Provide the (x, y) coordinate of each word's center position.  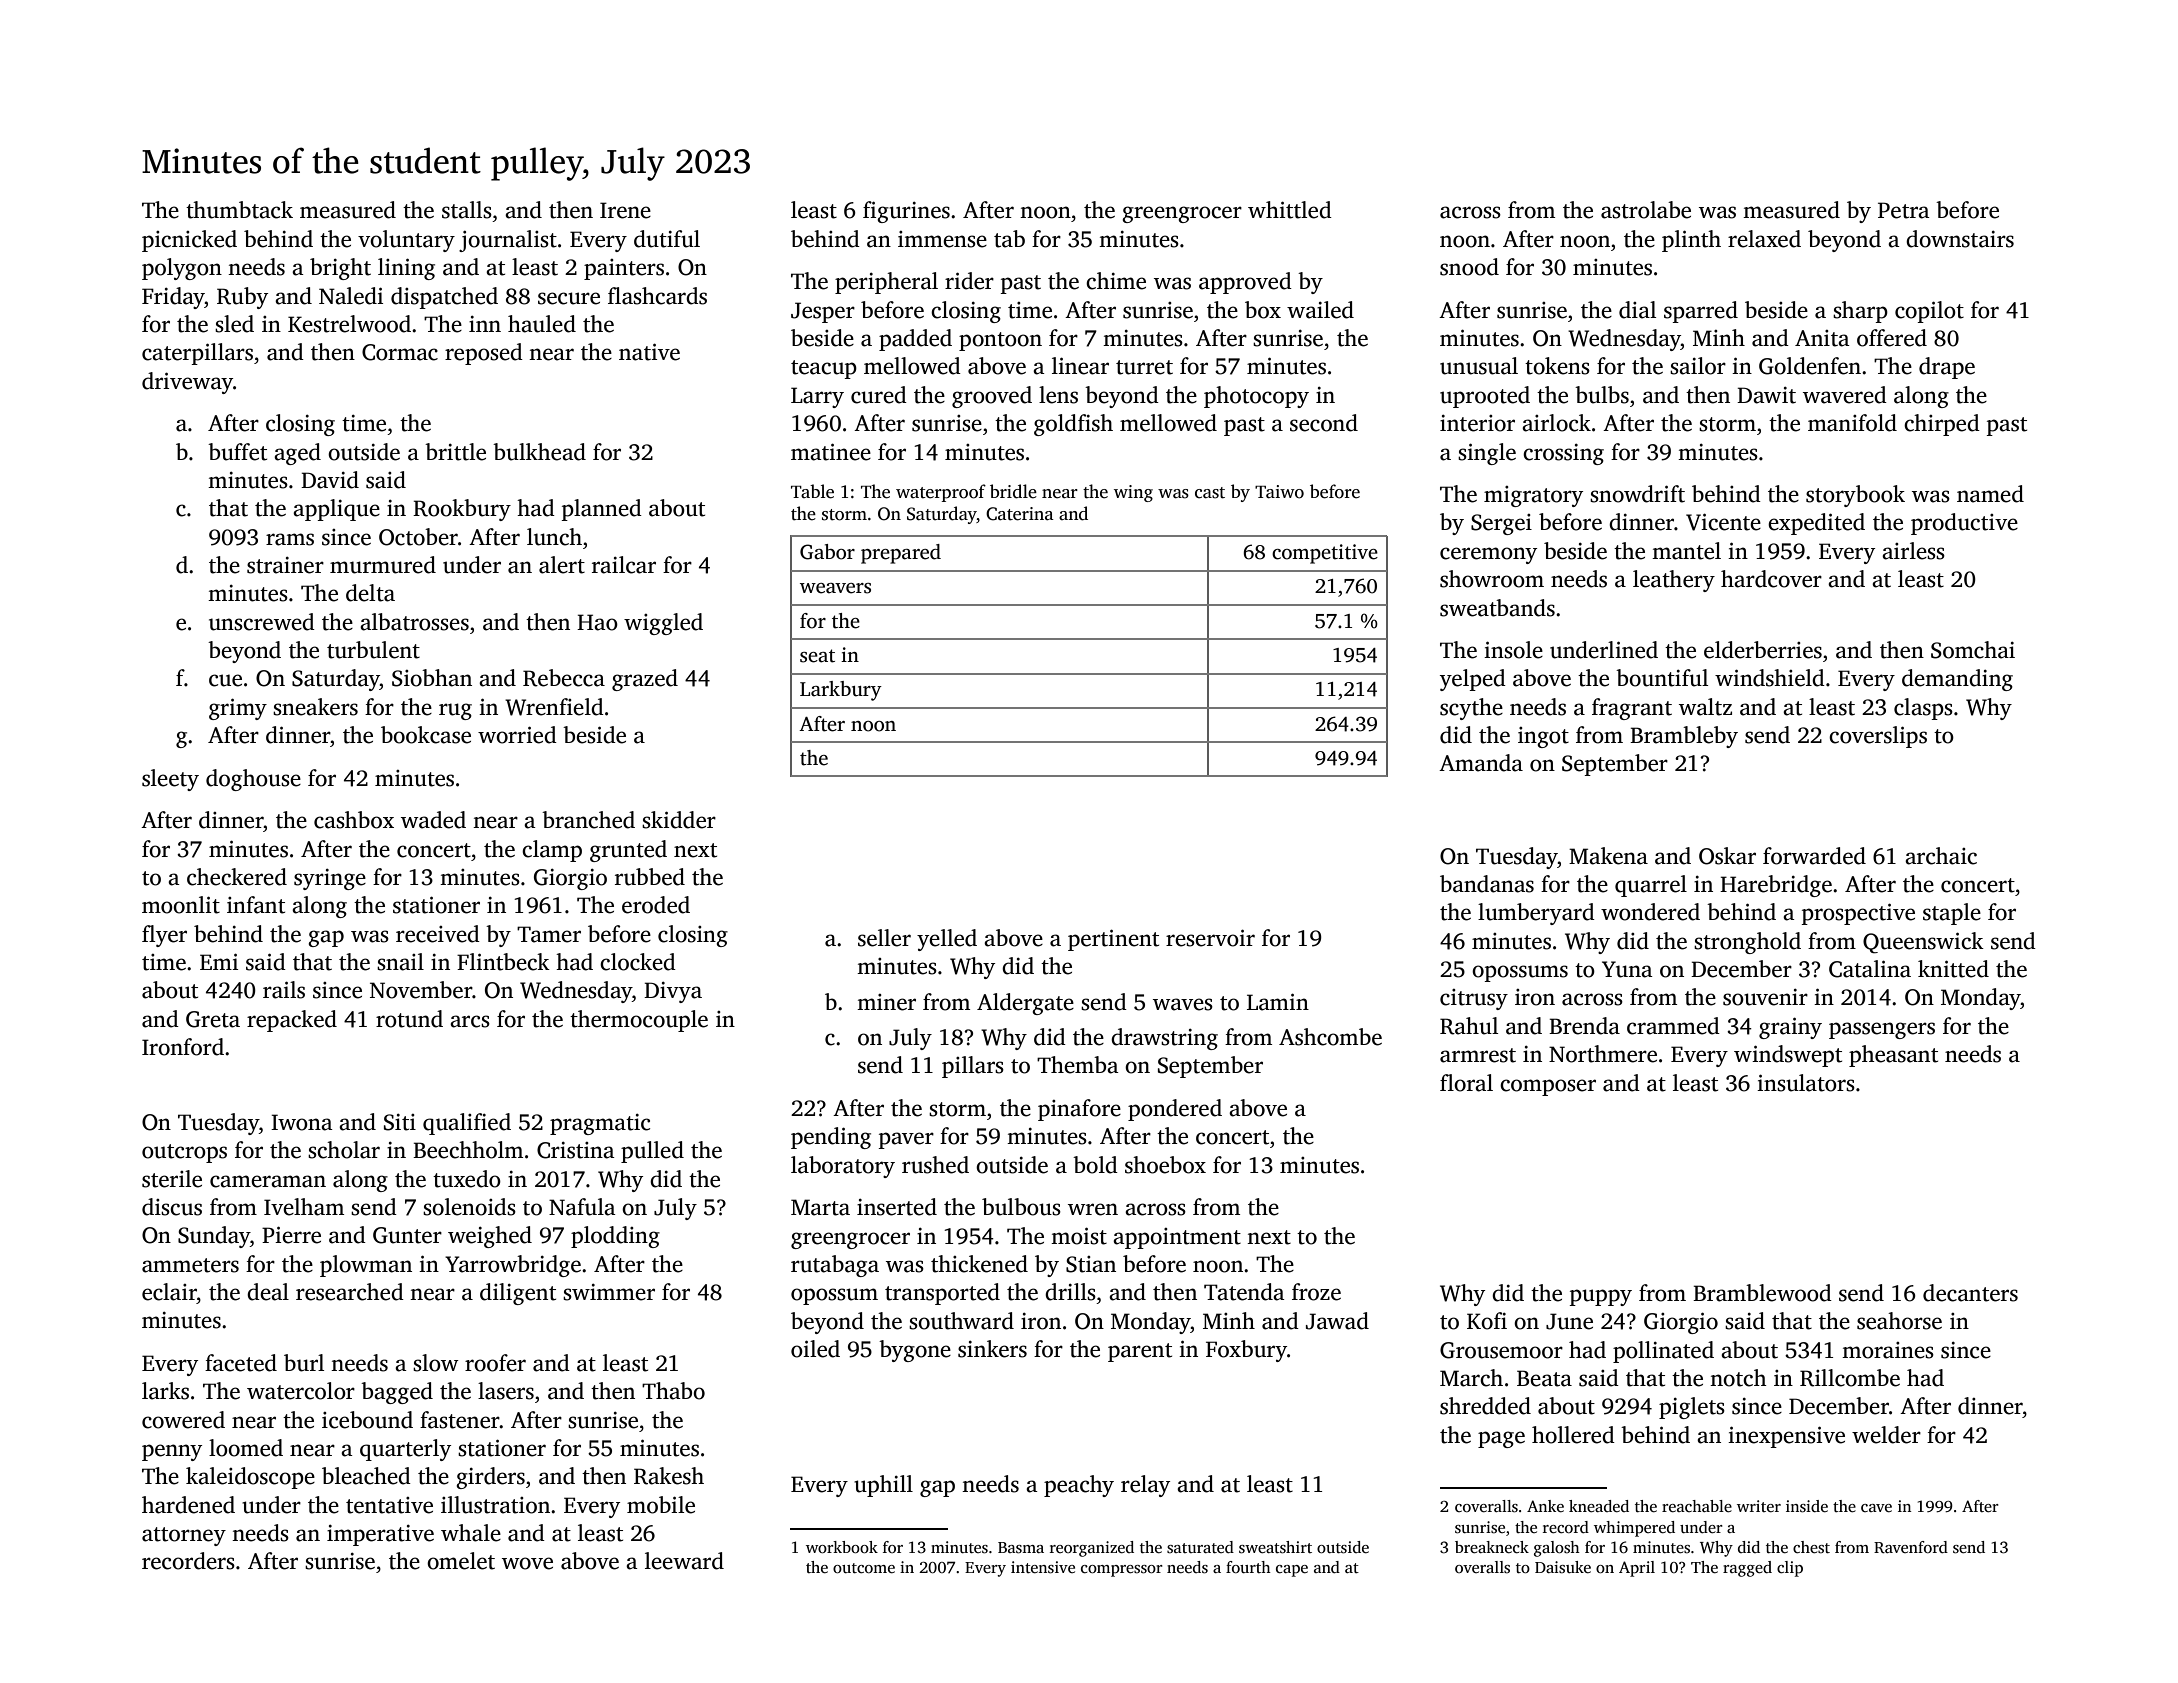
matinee (831, 452)
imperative (380, 1535)
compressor (1122, 1571)
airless (1913, 551)
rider (969, 281)
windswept (1788, 1056)
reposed (484, 354)
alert (562, 565)
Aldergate (1025, 1004)
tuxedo (467, 1179)
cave (1876, 1508)
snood (1469, 267)
